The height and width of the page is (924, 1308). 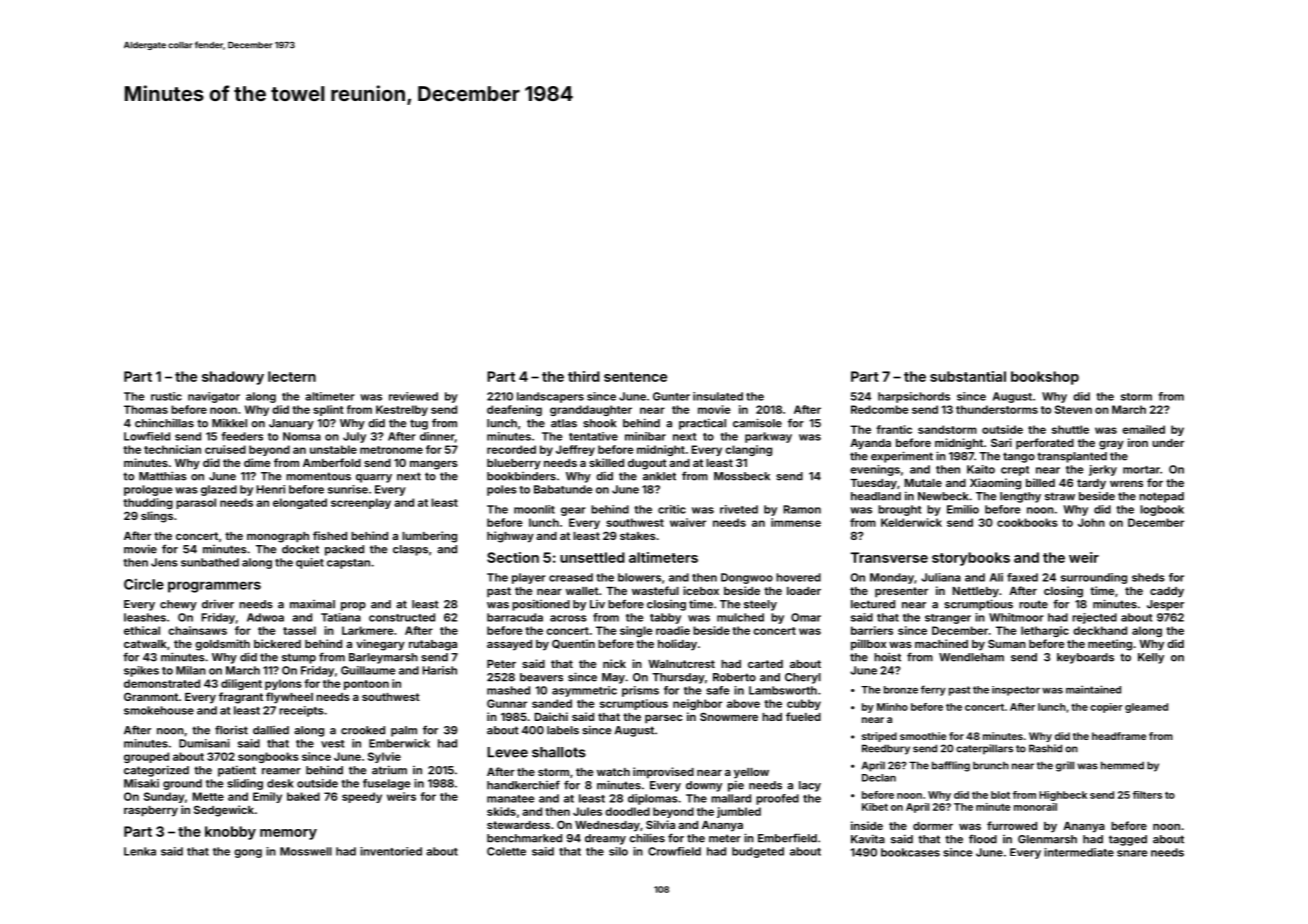 I want to click on bookshop, so click(x=1045, y=378).
